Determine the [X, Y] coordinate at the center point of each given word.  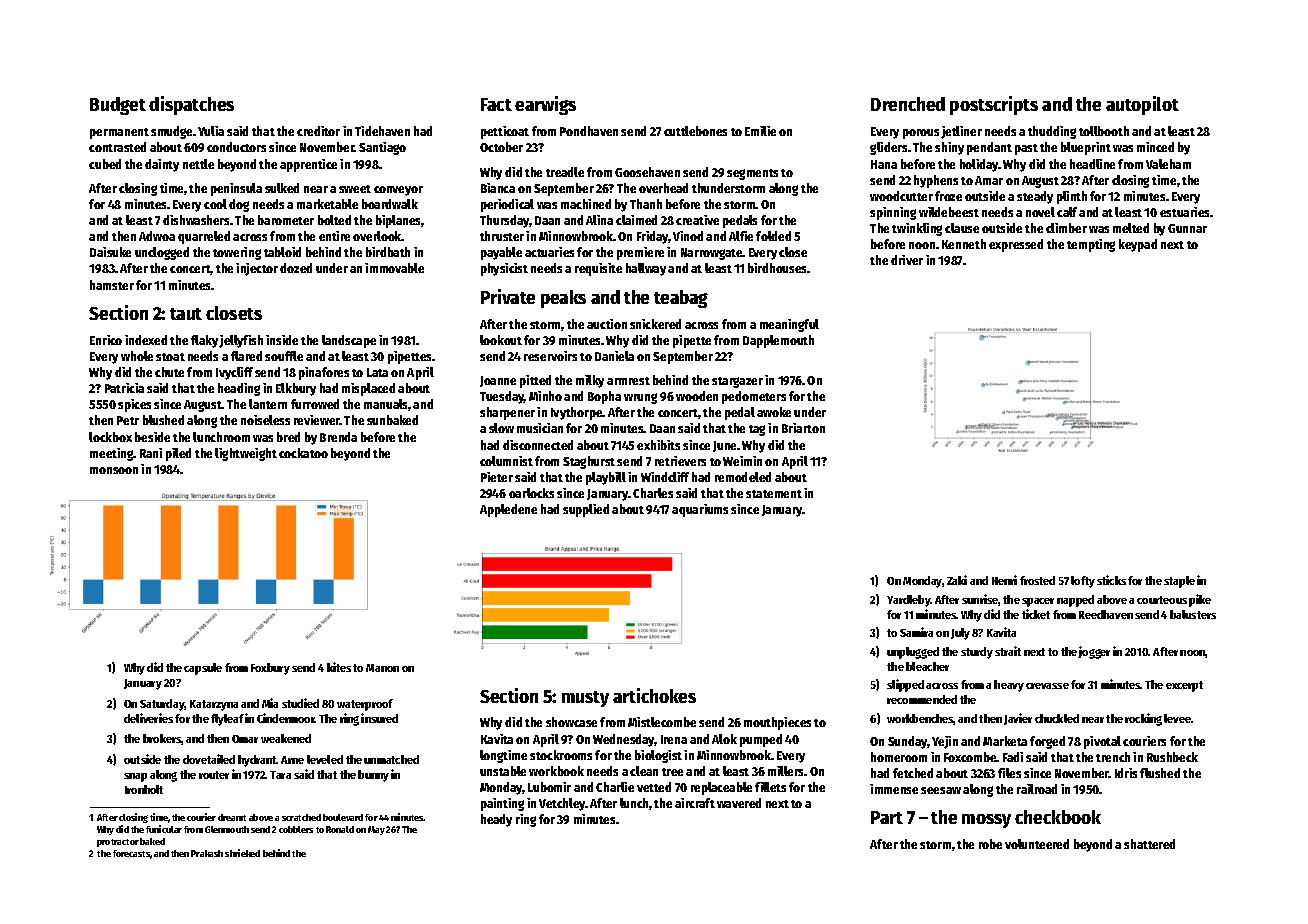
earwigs [545, 105]
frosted [1037, 580]
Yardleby [909, 601]
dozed [296, 268]
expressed [1016, 245]
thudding [1052, 132]
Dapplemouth [778, 341]
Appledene [508, 510]
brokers [162, 739]
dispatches [191, 105]
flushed [1160, 773]
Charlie [615, 787]
